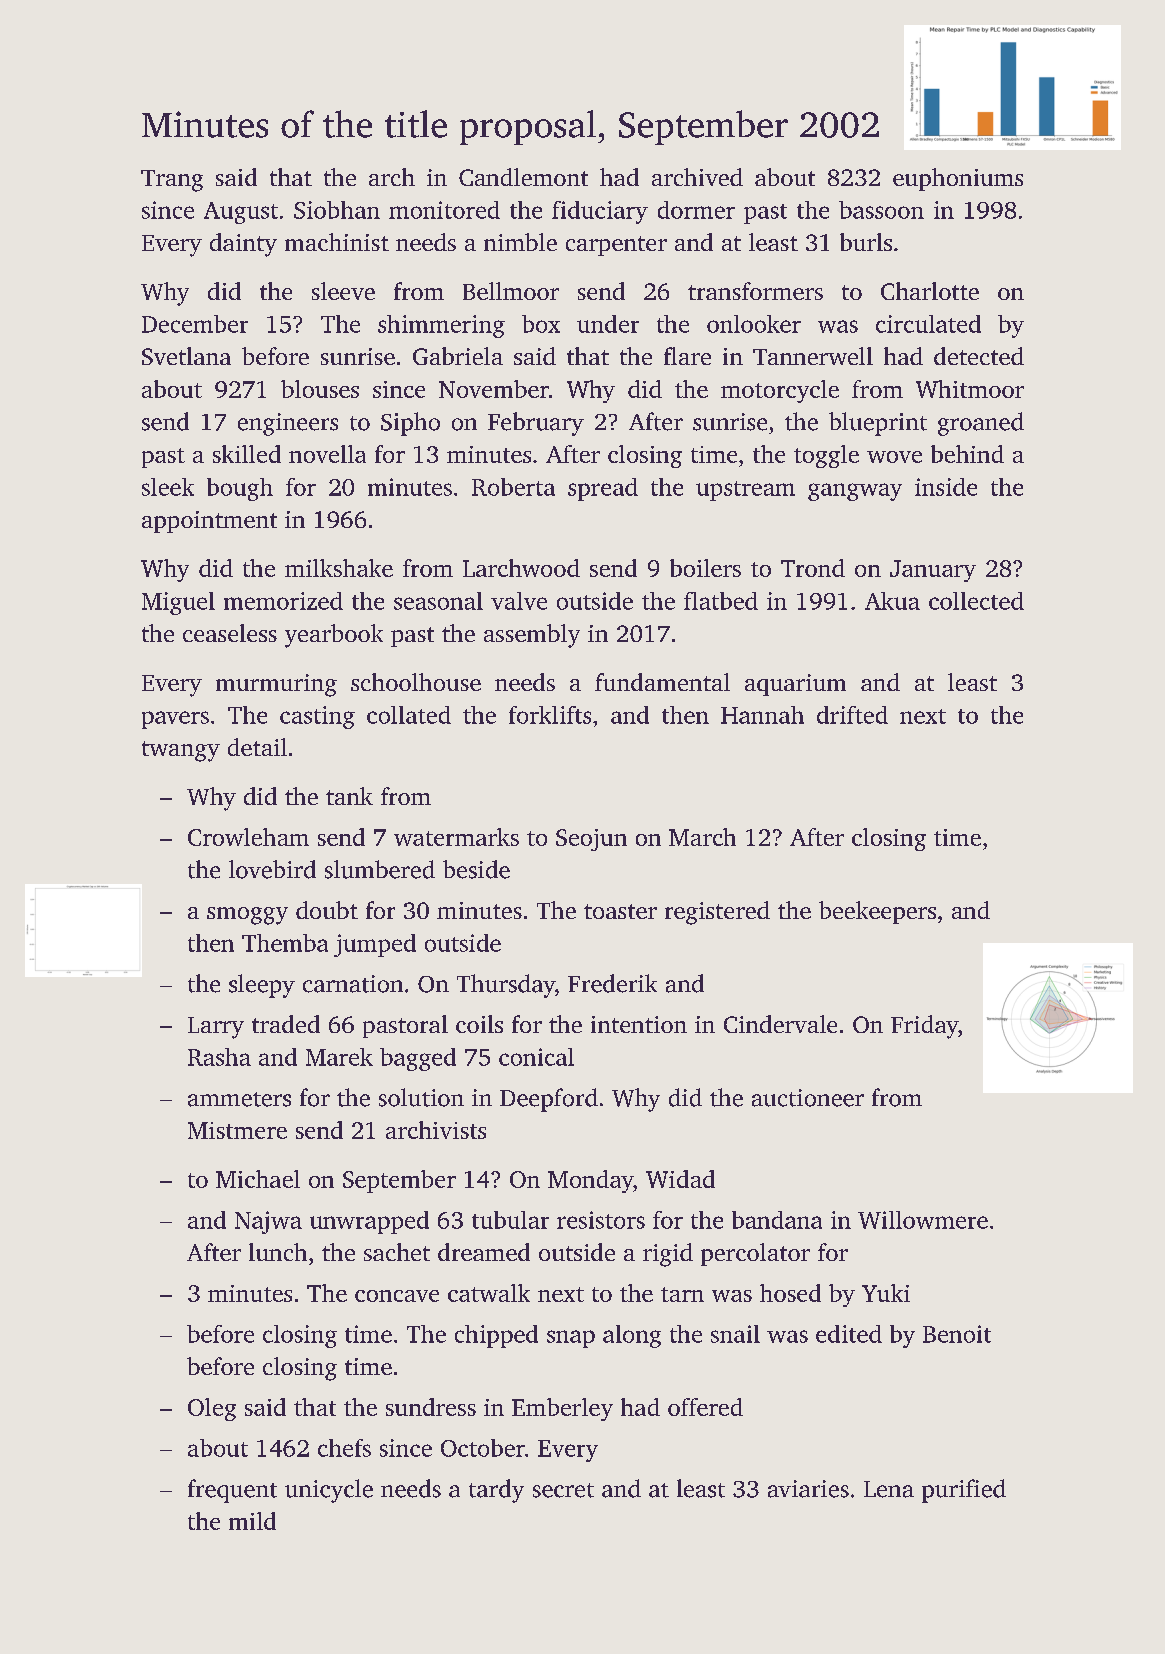 The height and width of the page is (1654, 1165). Describe the element at coordinates (216, 1028) in the page. I see `Larry` at that location.
